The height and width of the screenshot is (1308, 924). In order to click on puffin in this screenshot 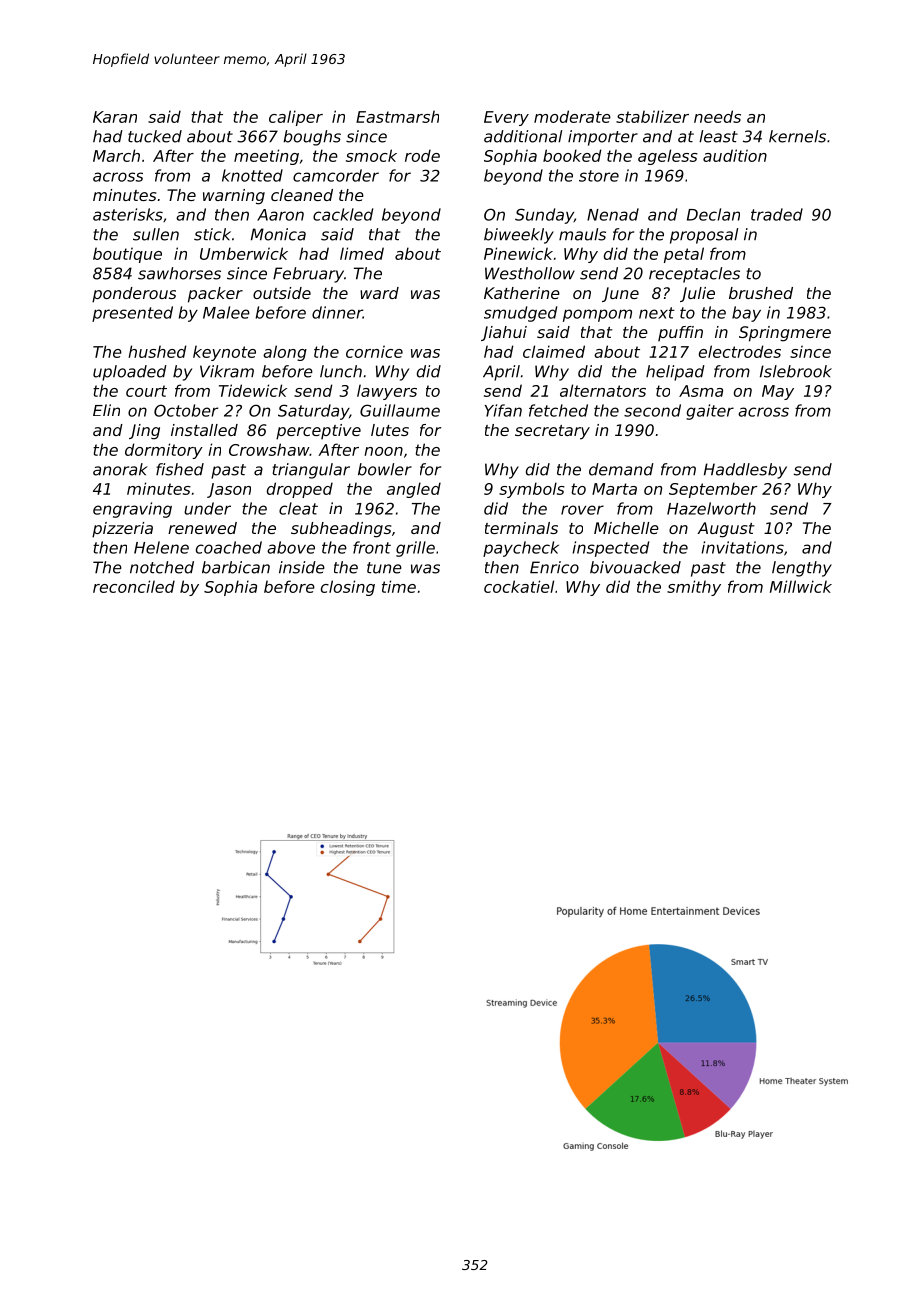, I will do `click(680, 333)`.
